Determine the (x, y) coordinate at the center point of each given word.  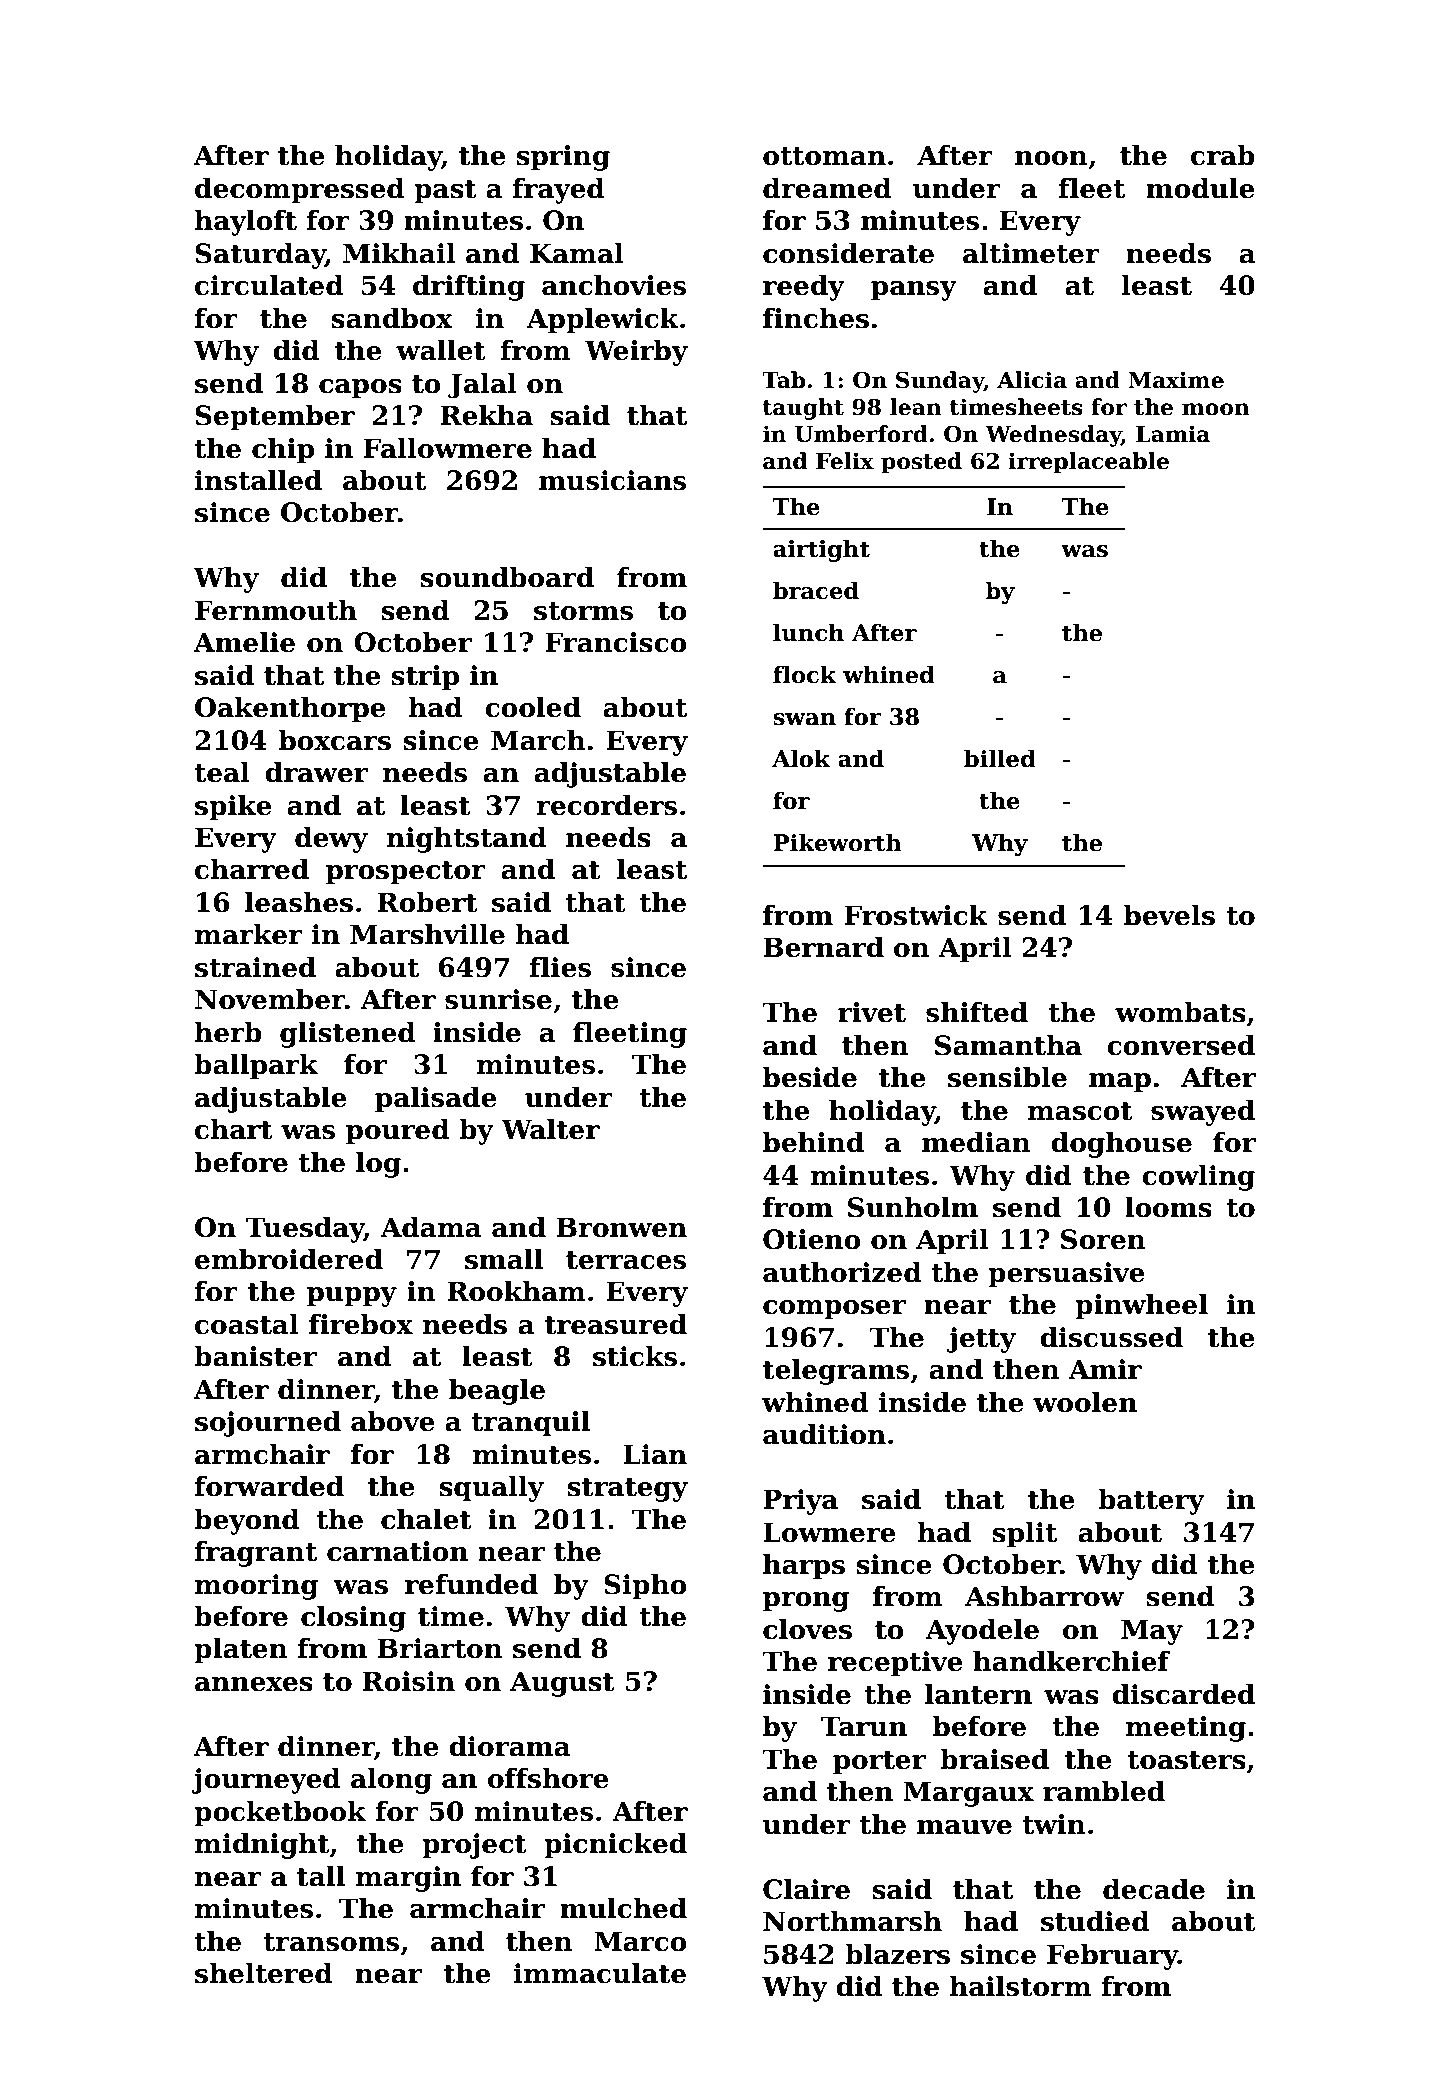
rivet (872, 1012)
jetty (981, 1340)
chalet (426, 1519)
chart (234, 1129)
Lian (655, 1454)
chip (283, 451)
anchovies (614, 285)
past (445, 192)
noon (1051, 158)
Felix (845, 461)
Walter (550, 1129)
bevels (1169, 915)
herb (228, 1032)
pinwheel (1141, 1307)
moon (1216, 409)
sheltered (264, 1973)
